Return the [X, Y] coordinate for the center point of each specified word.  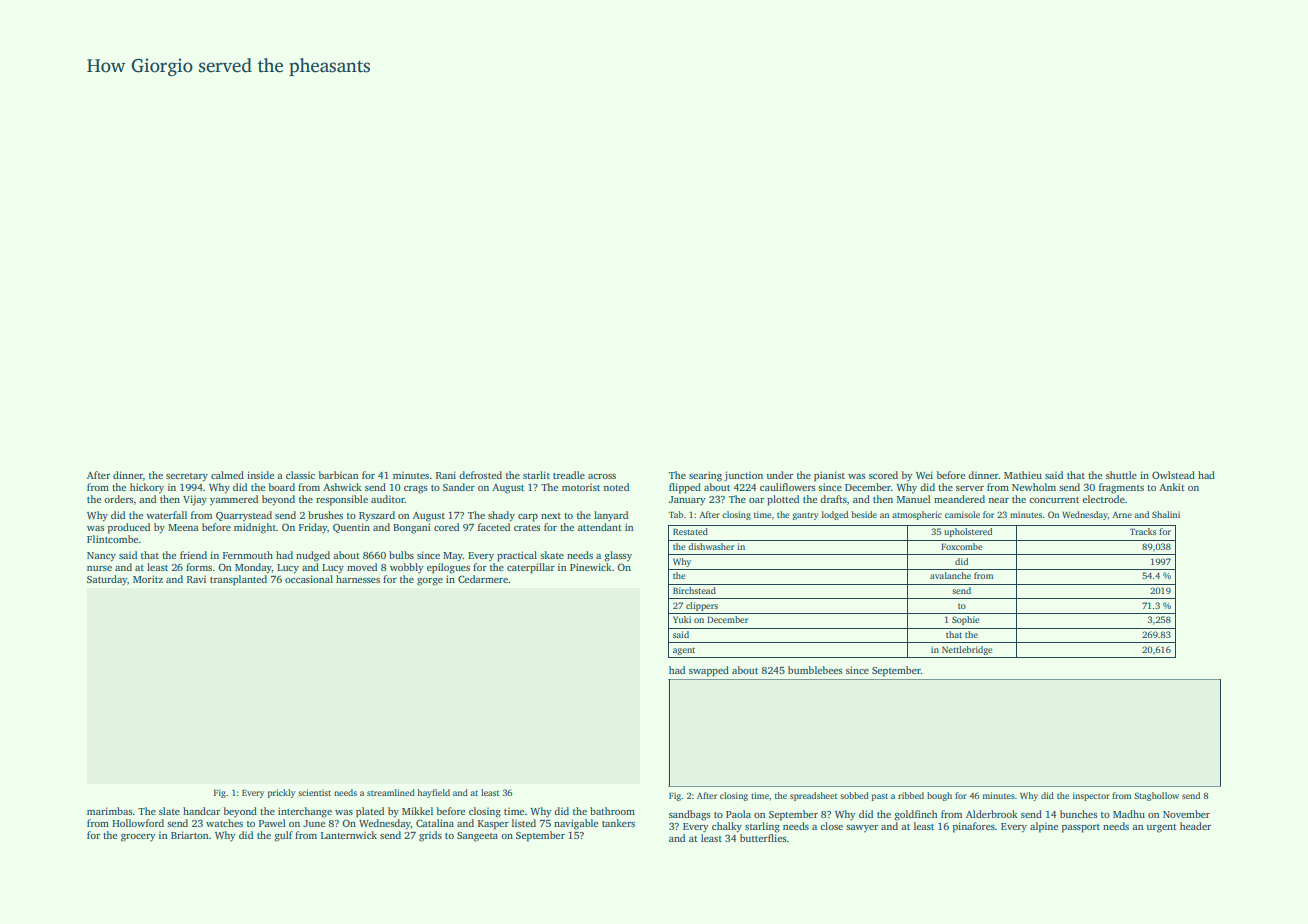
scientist [314, 792]
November [1186, 814]
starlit [536, 475]
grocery [138, 838]
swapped [709, 671]
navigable [576, 824]
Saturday [107, 580]
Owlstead [1173, 475]
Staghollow [1156, 796]
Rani [446, 475]
